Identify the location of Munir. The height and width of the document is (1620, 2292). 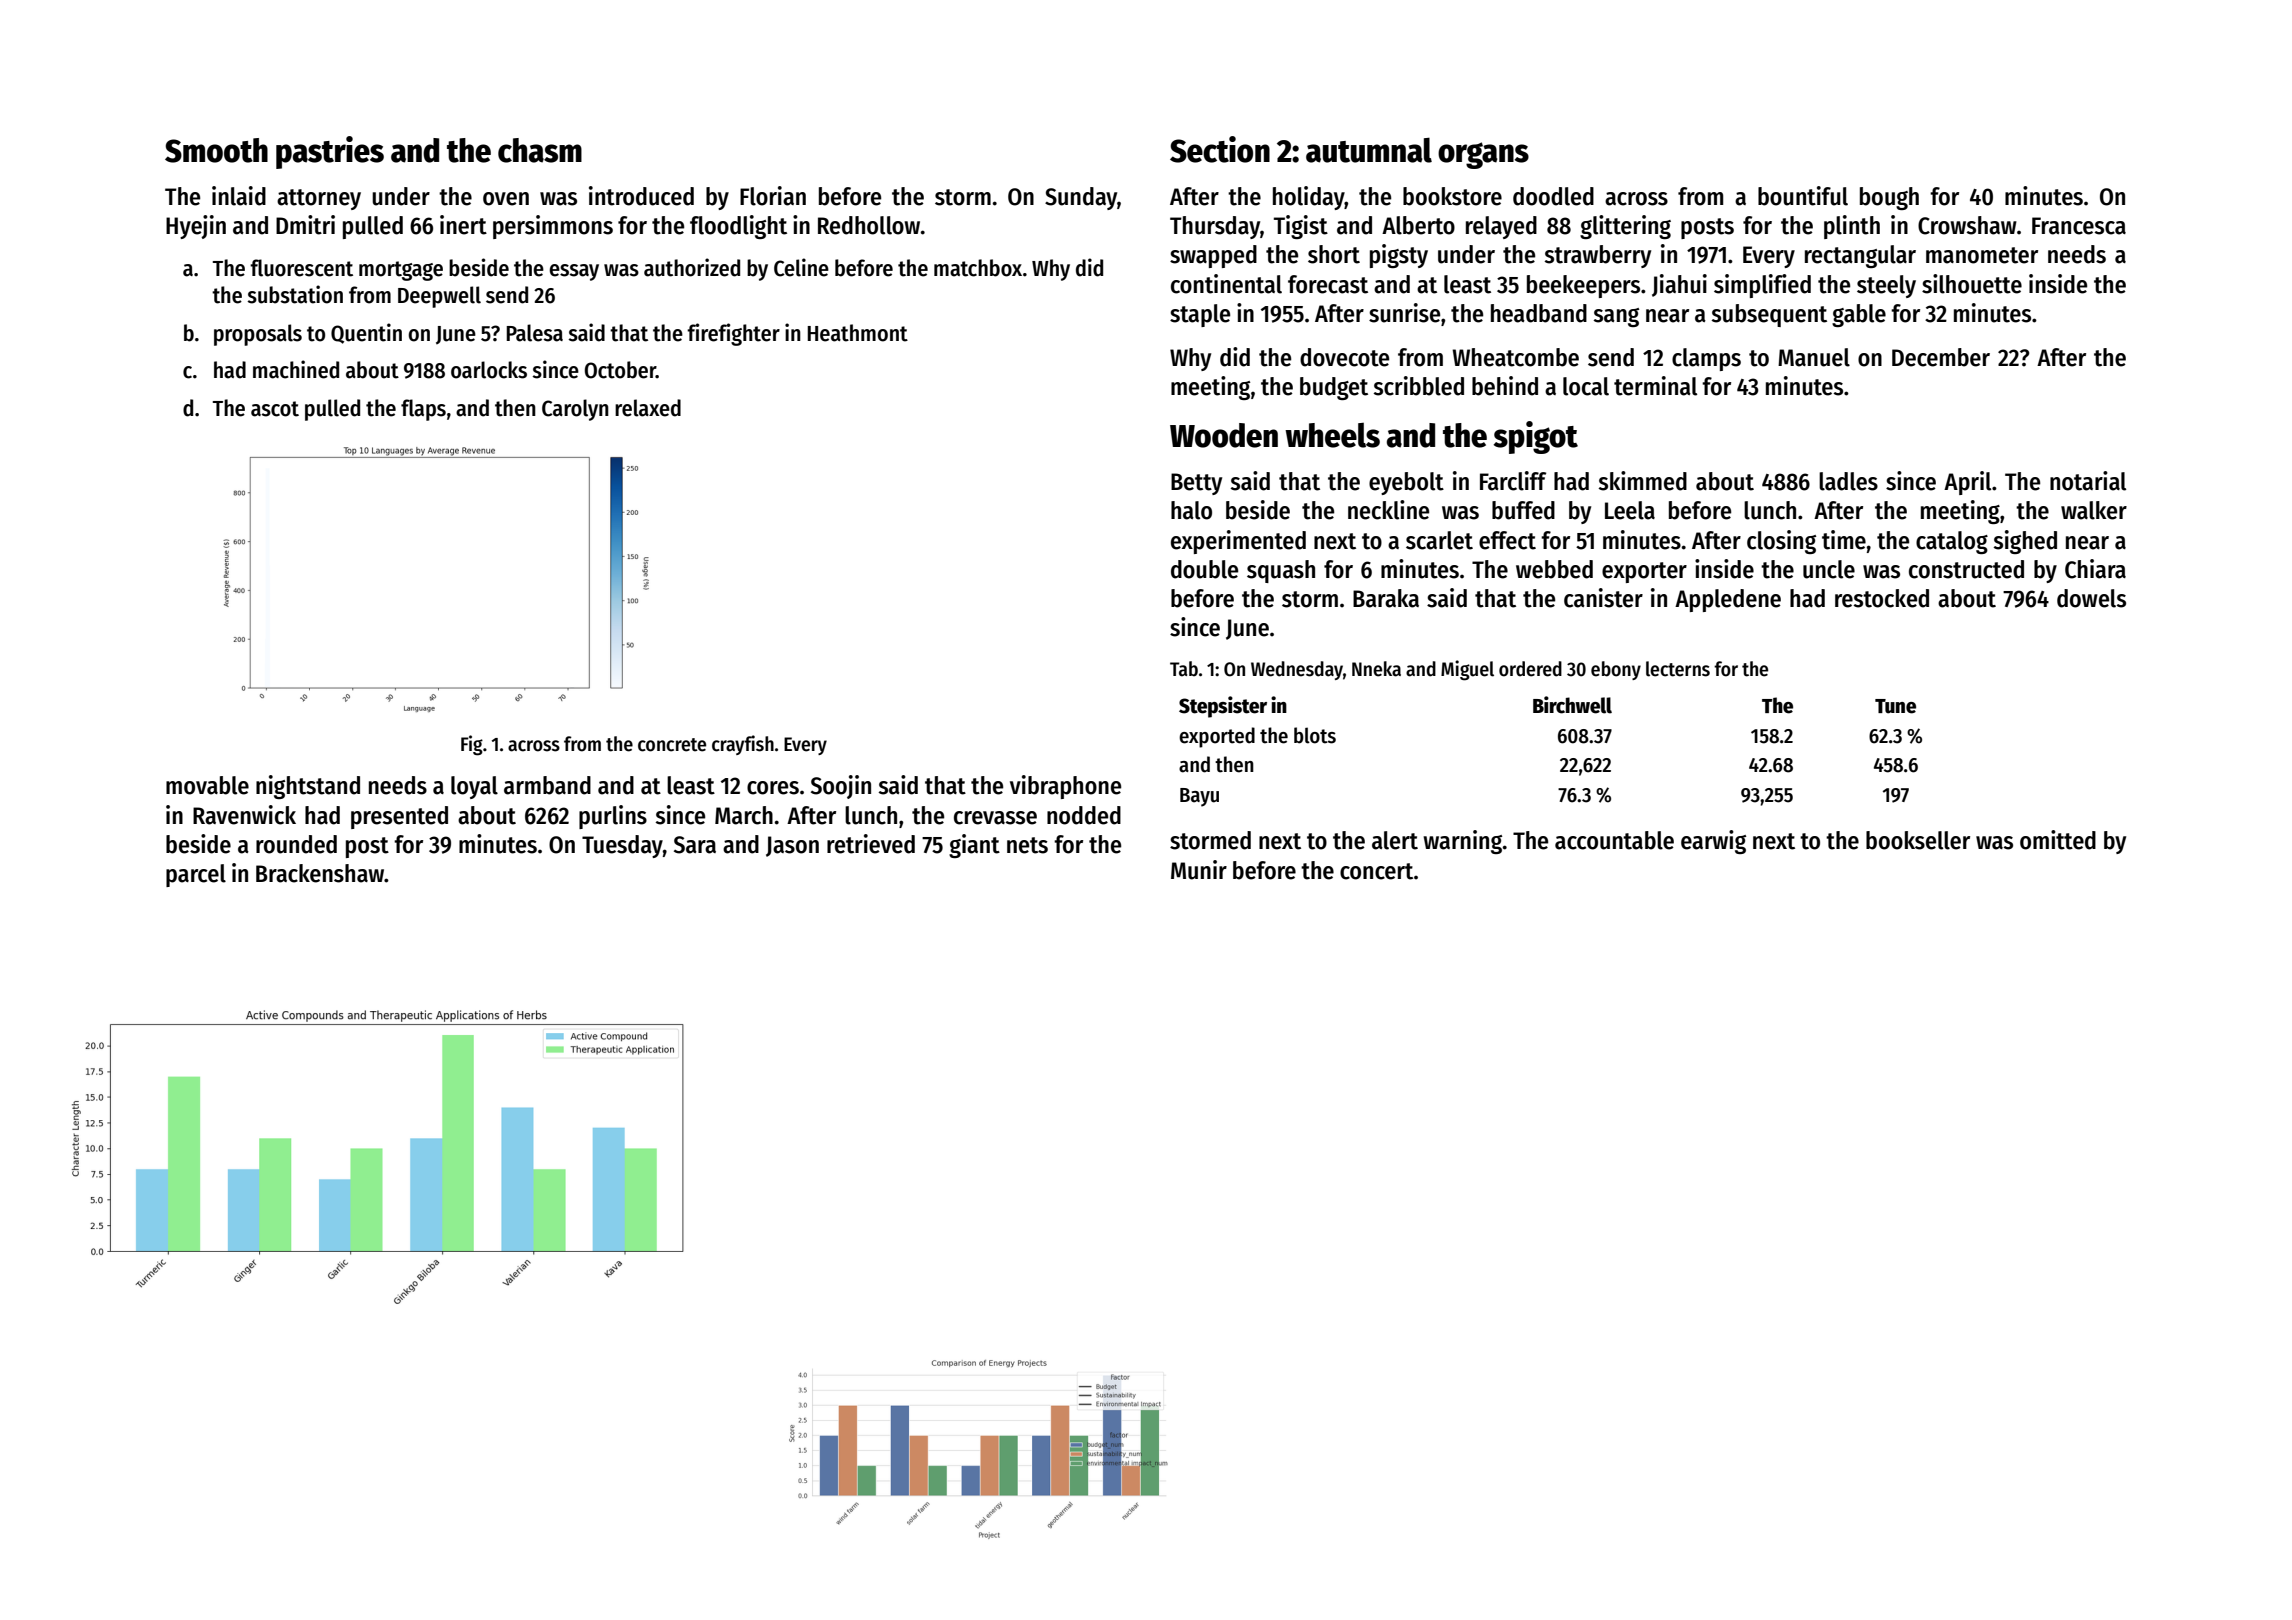
(1199, 870).
